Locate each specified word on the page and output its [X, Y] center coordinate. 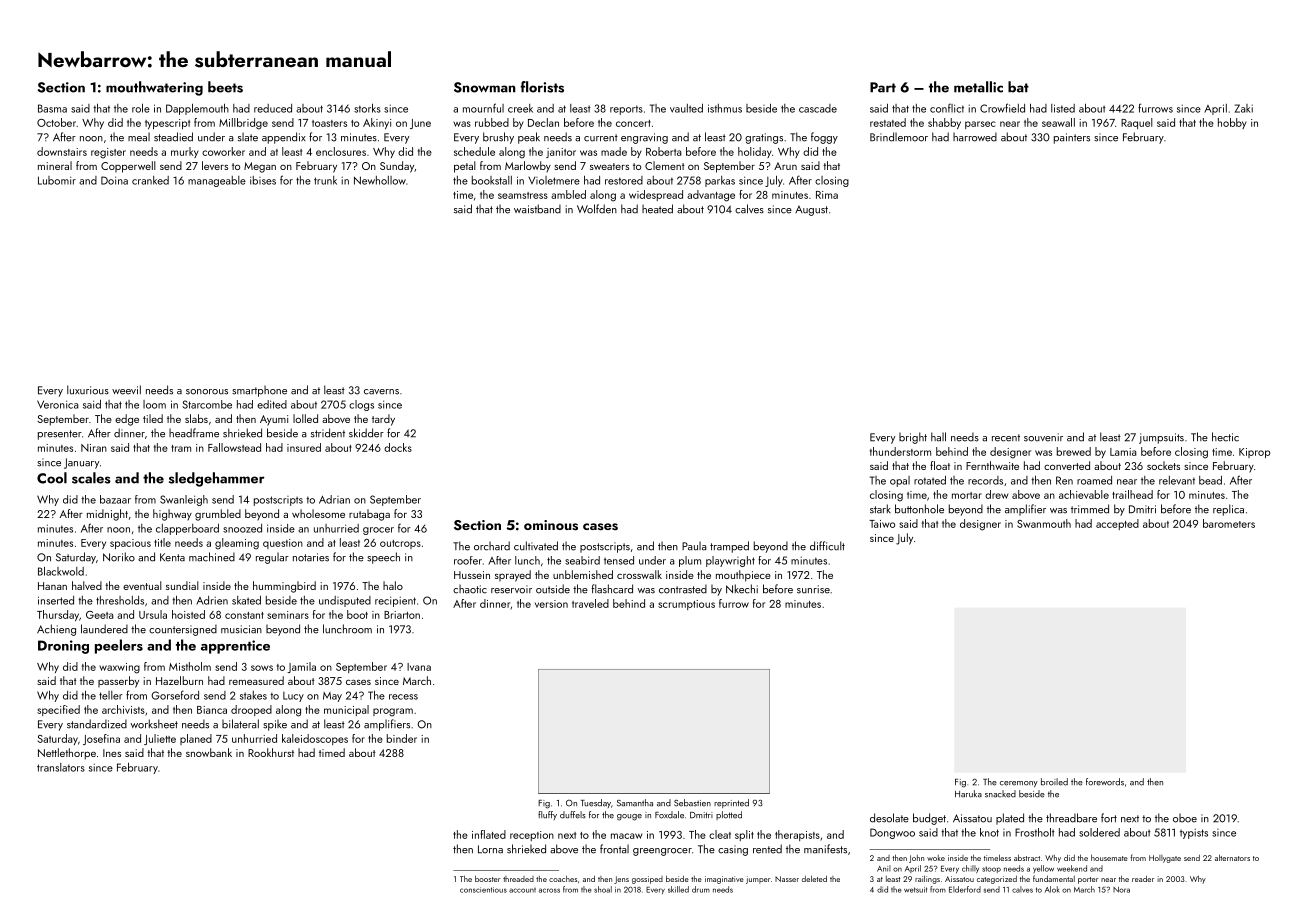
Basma [52, 108]
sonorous [207, 392]
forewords [1105, 782]
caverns [381, 392]
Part [883, 87]
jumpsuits [1161, 438]
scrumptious [686, 605]
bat [1018, 87]
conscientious [483, 890]
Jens [621, 880]
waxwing [119, 668]
